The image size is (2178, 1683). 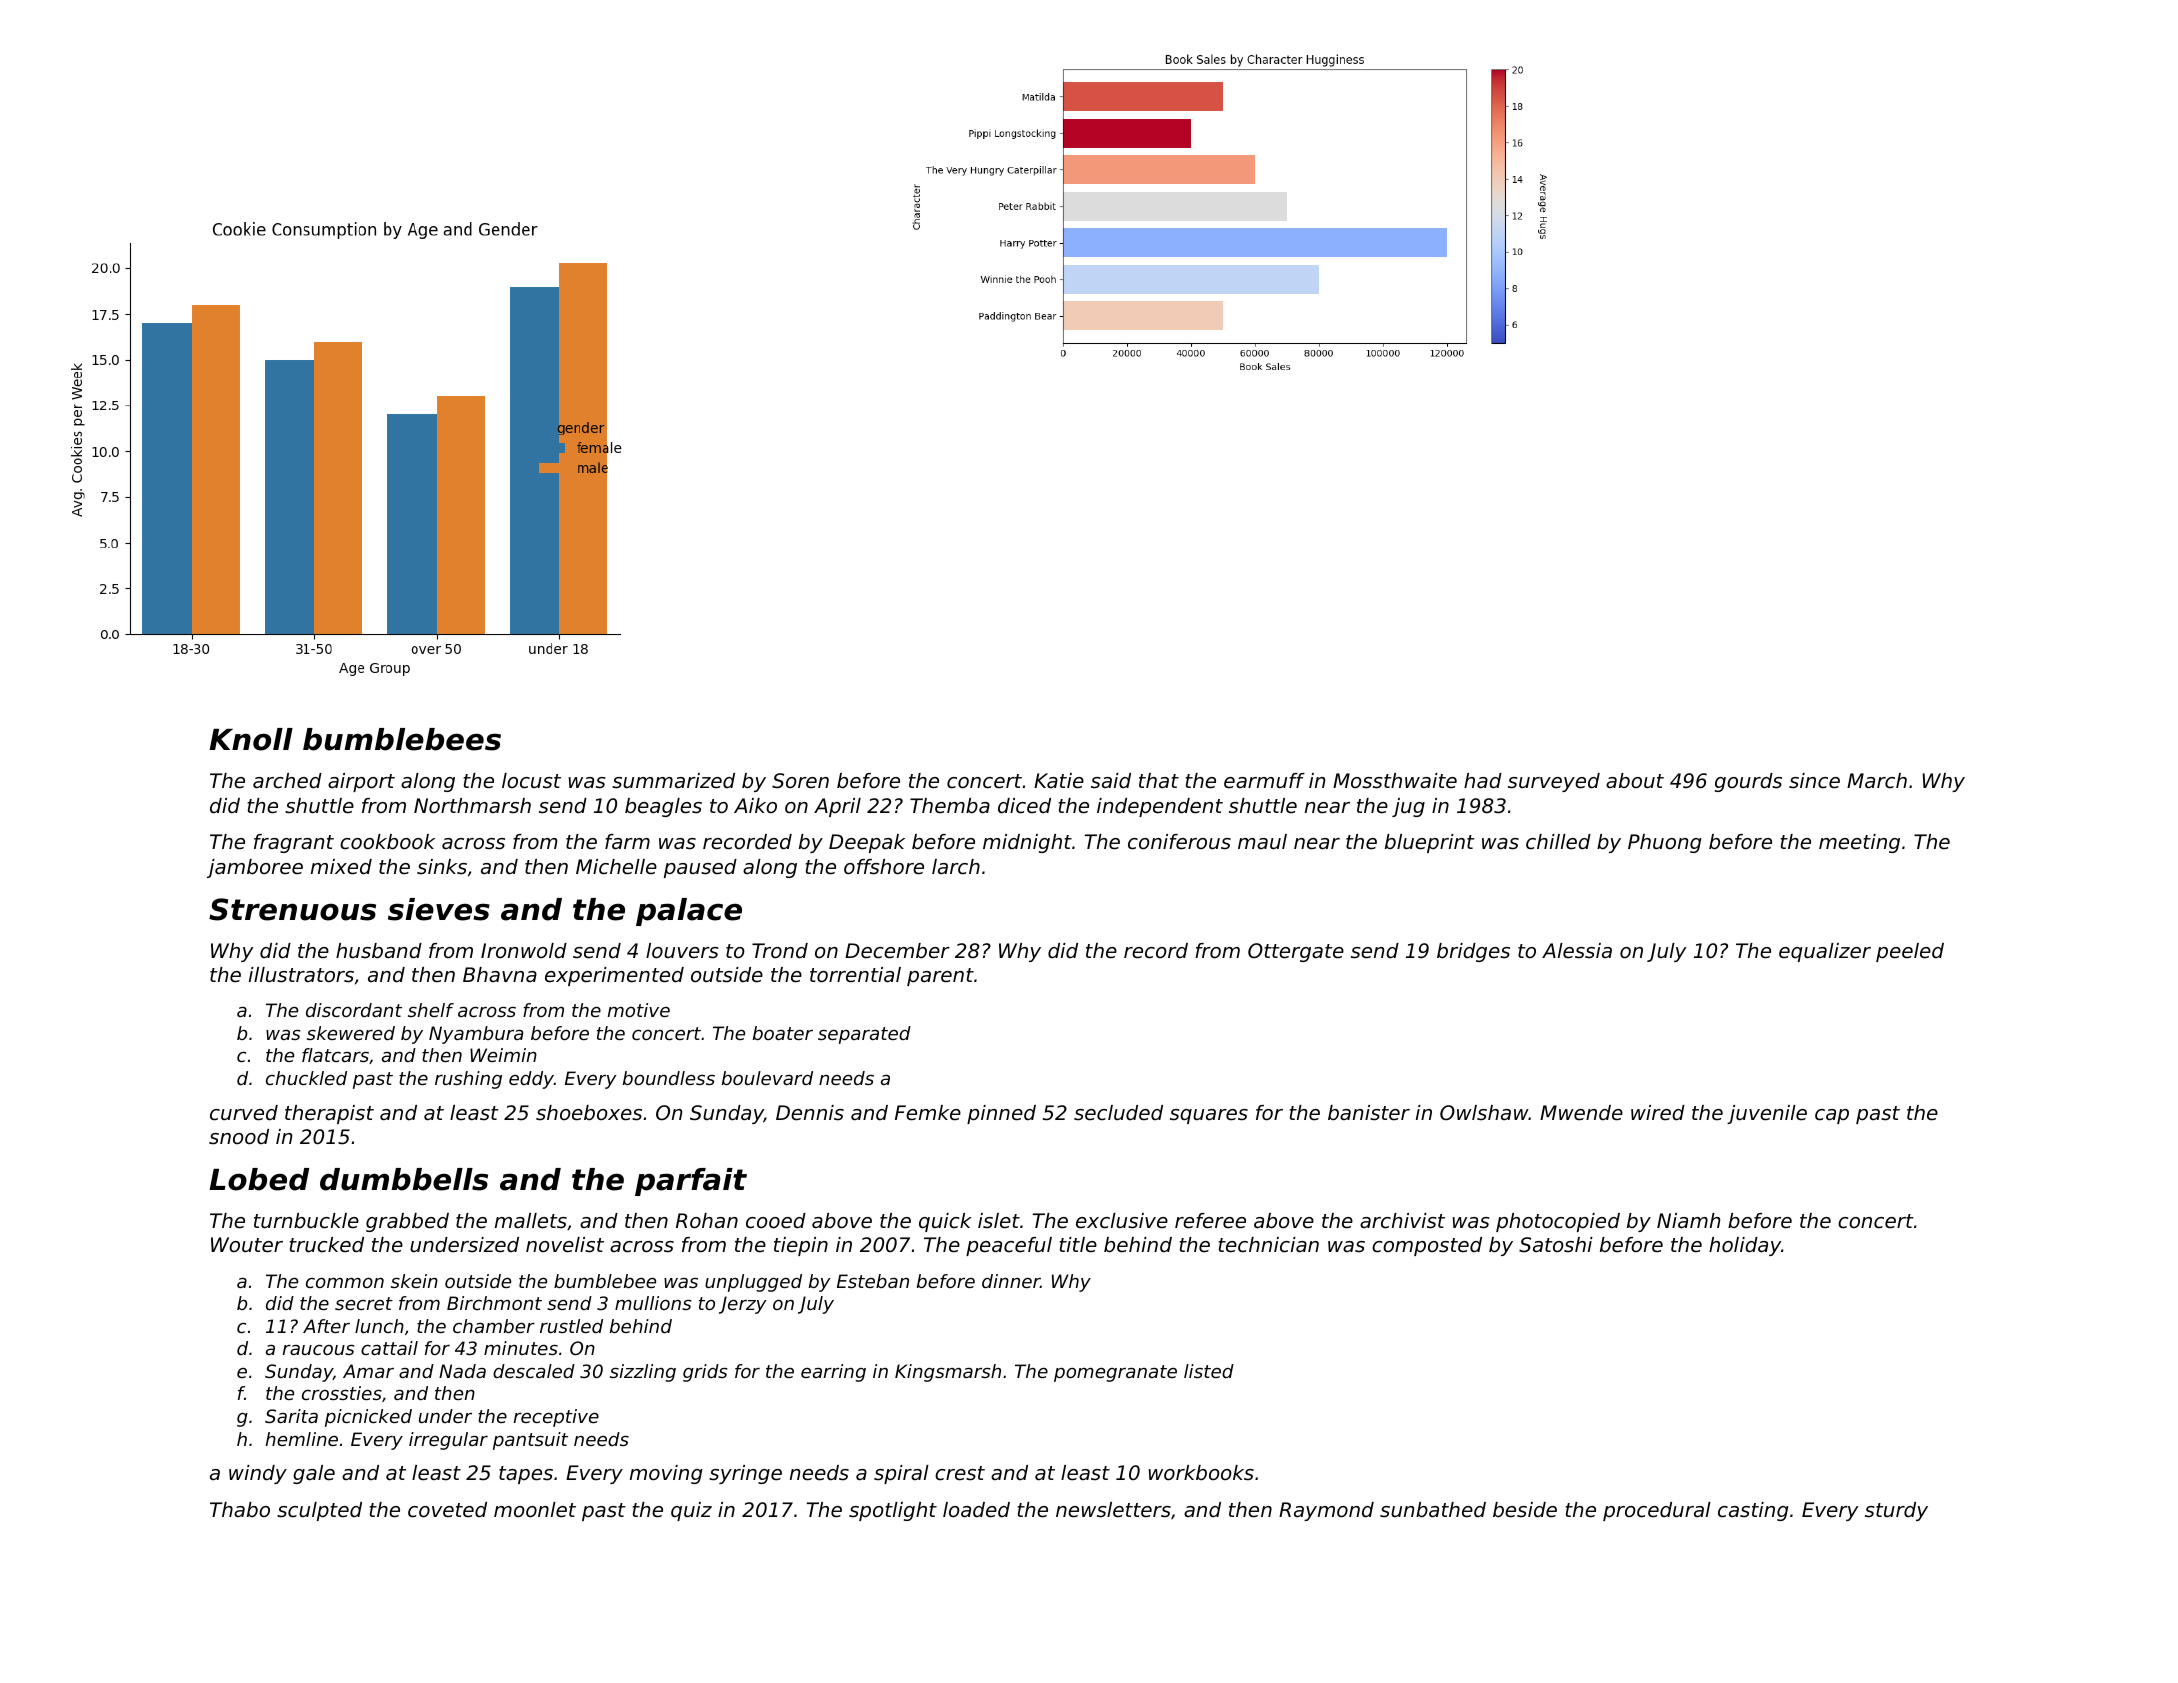 What do you see at coordinates (666, 1474) in the document?
I see `moving` at bounding box center [666, 1474].
